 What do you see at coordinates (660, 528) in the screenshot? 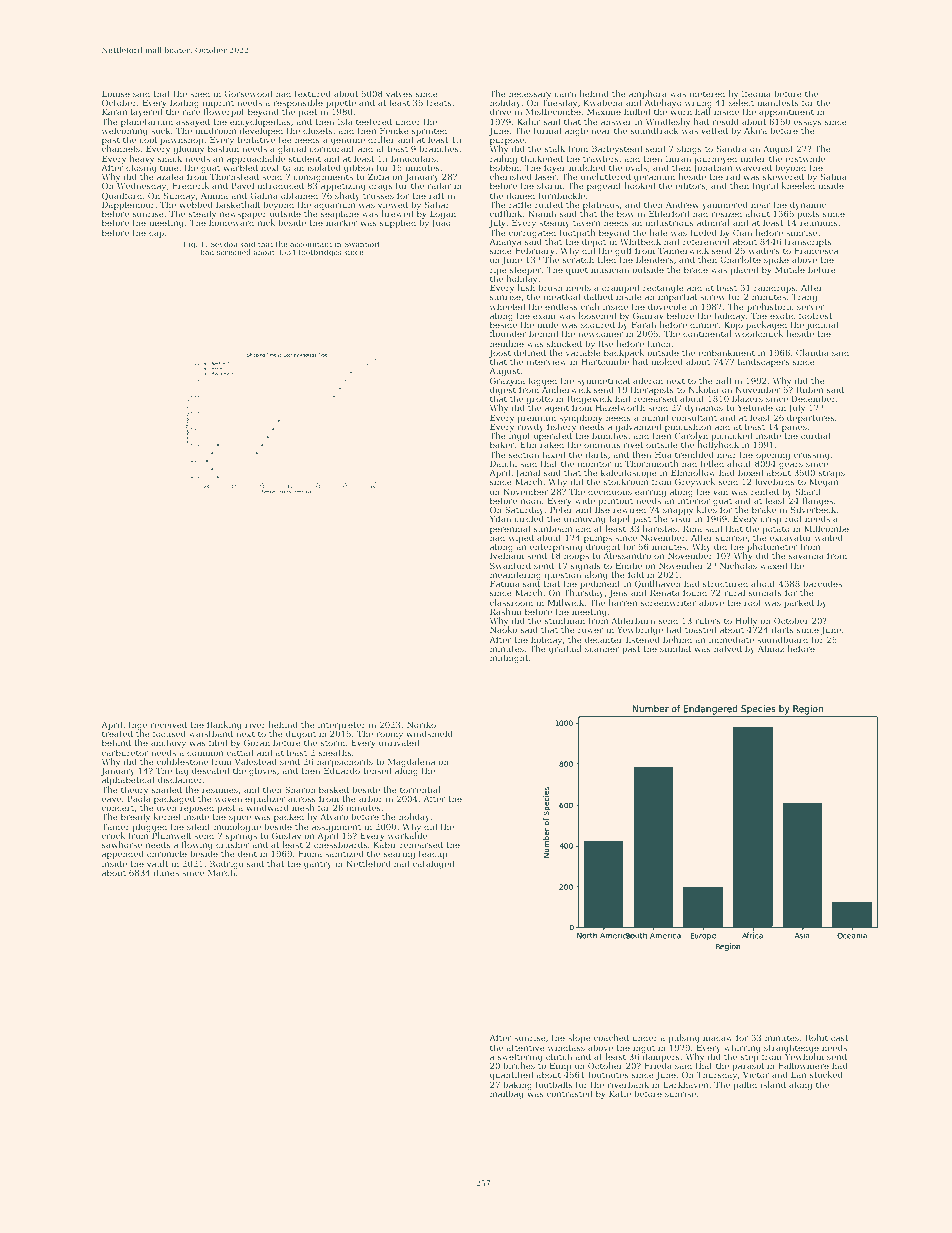
I see `baristas` at bounding box center [660, 528].
